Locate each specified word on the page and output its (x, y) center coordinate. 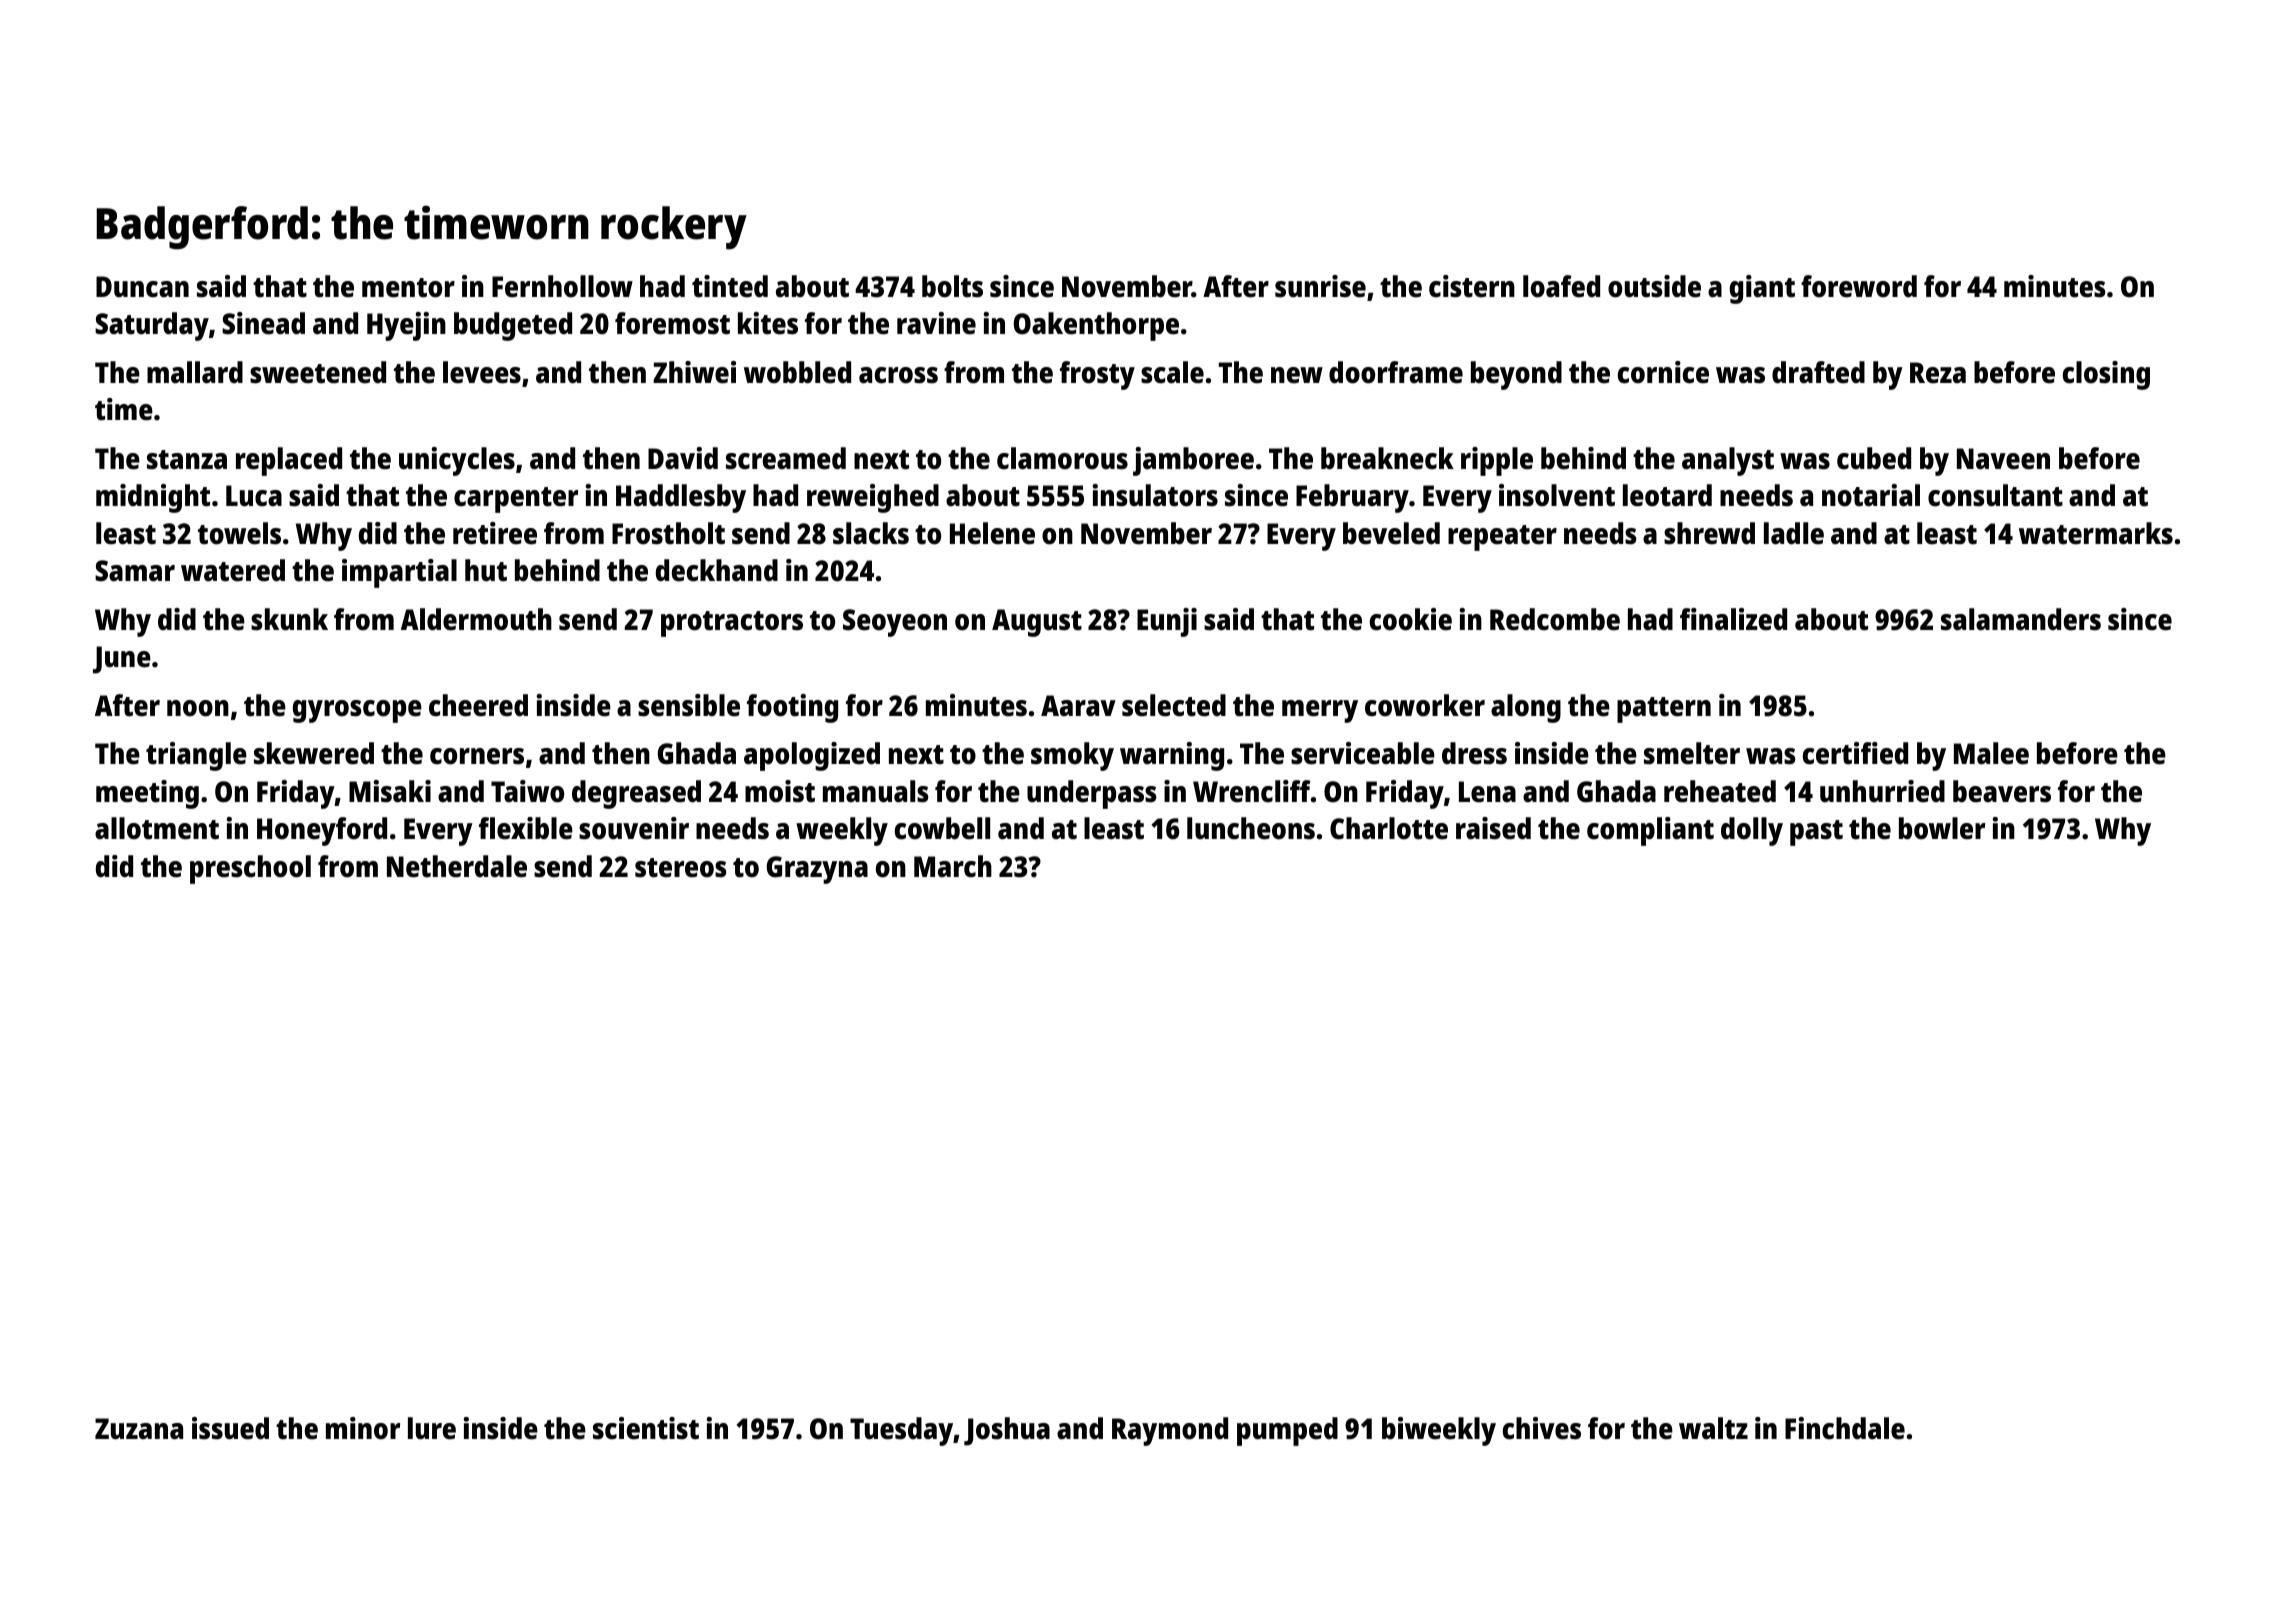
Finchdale (1845, 1428)
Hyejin (406, 326)
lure (432, 1428)
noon (198, 708)
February (1352, 498)
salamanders (2021, 619)
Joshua (1007, 1431)
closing (2106, 375)
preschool (250, 869)
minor (363, 1428)
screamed (786, 458)
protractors (732, 624)
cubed (1874, 458)
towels (239, 533)
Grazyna (817, 870)
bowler (1942, 828)
